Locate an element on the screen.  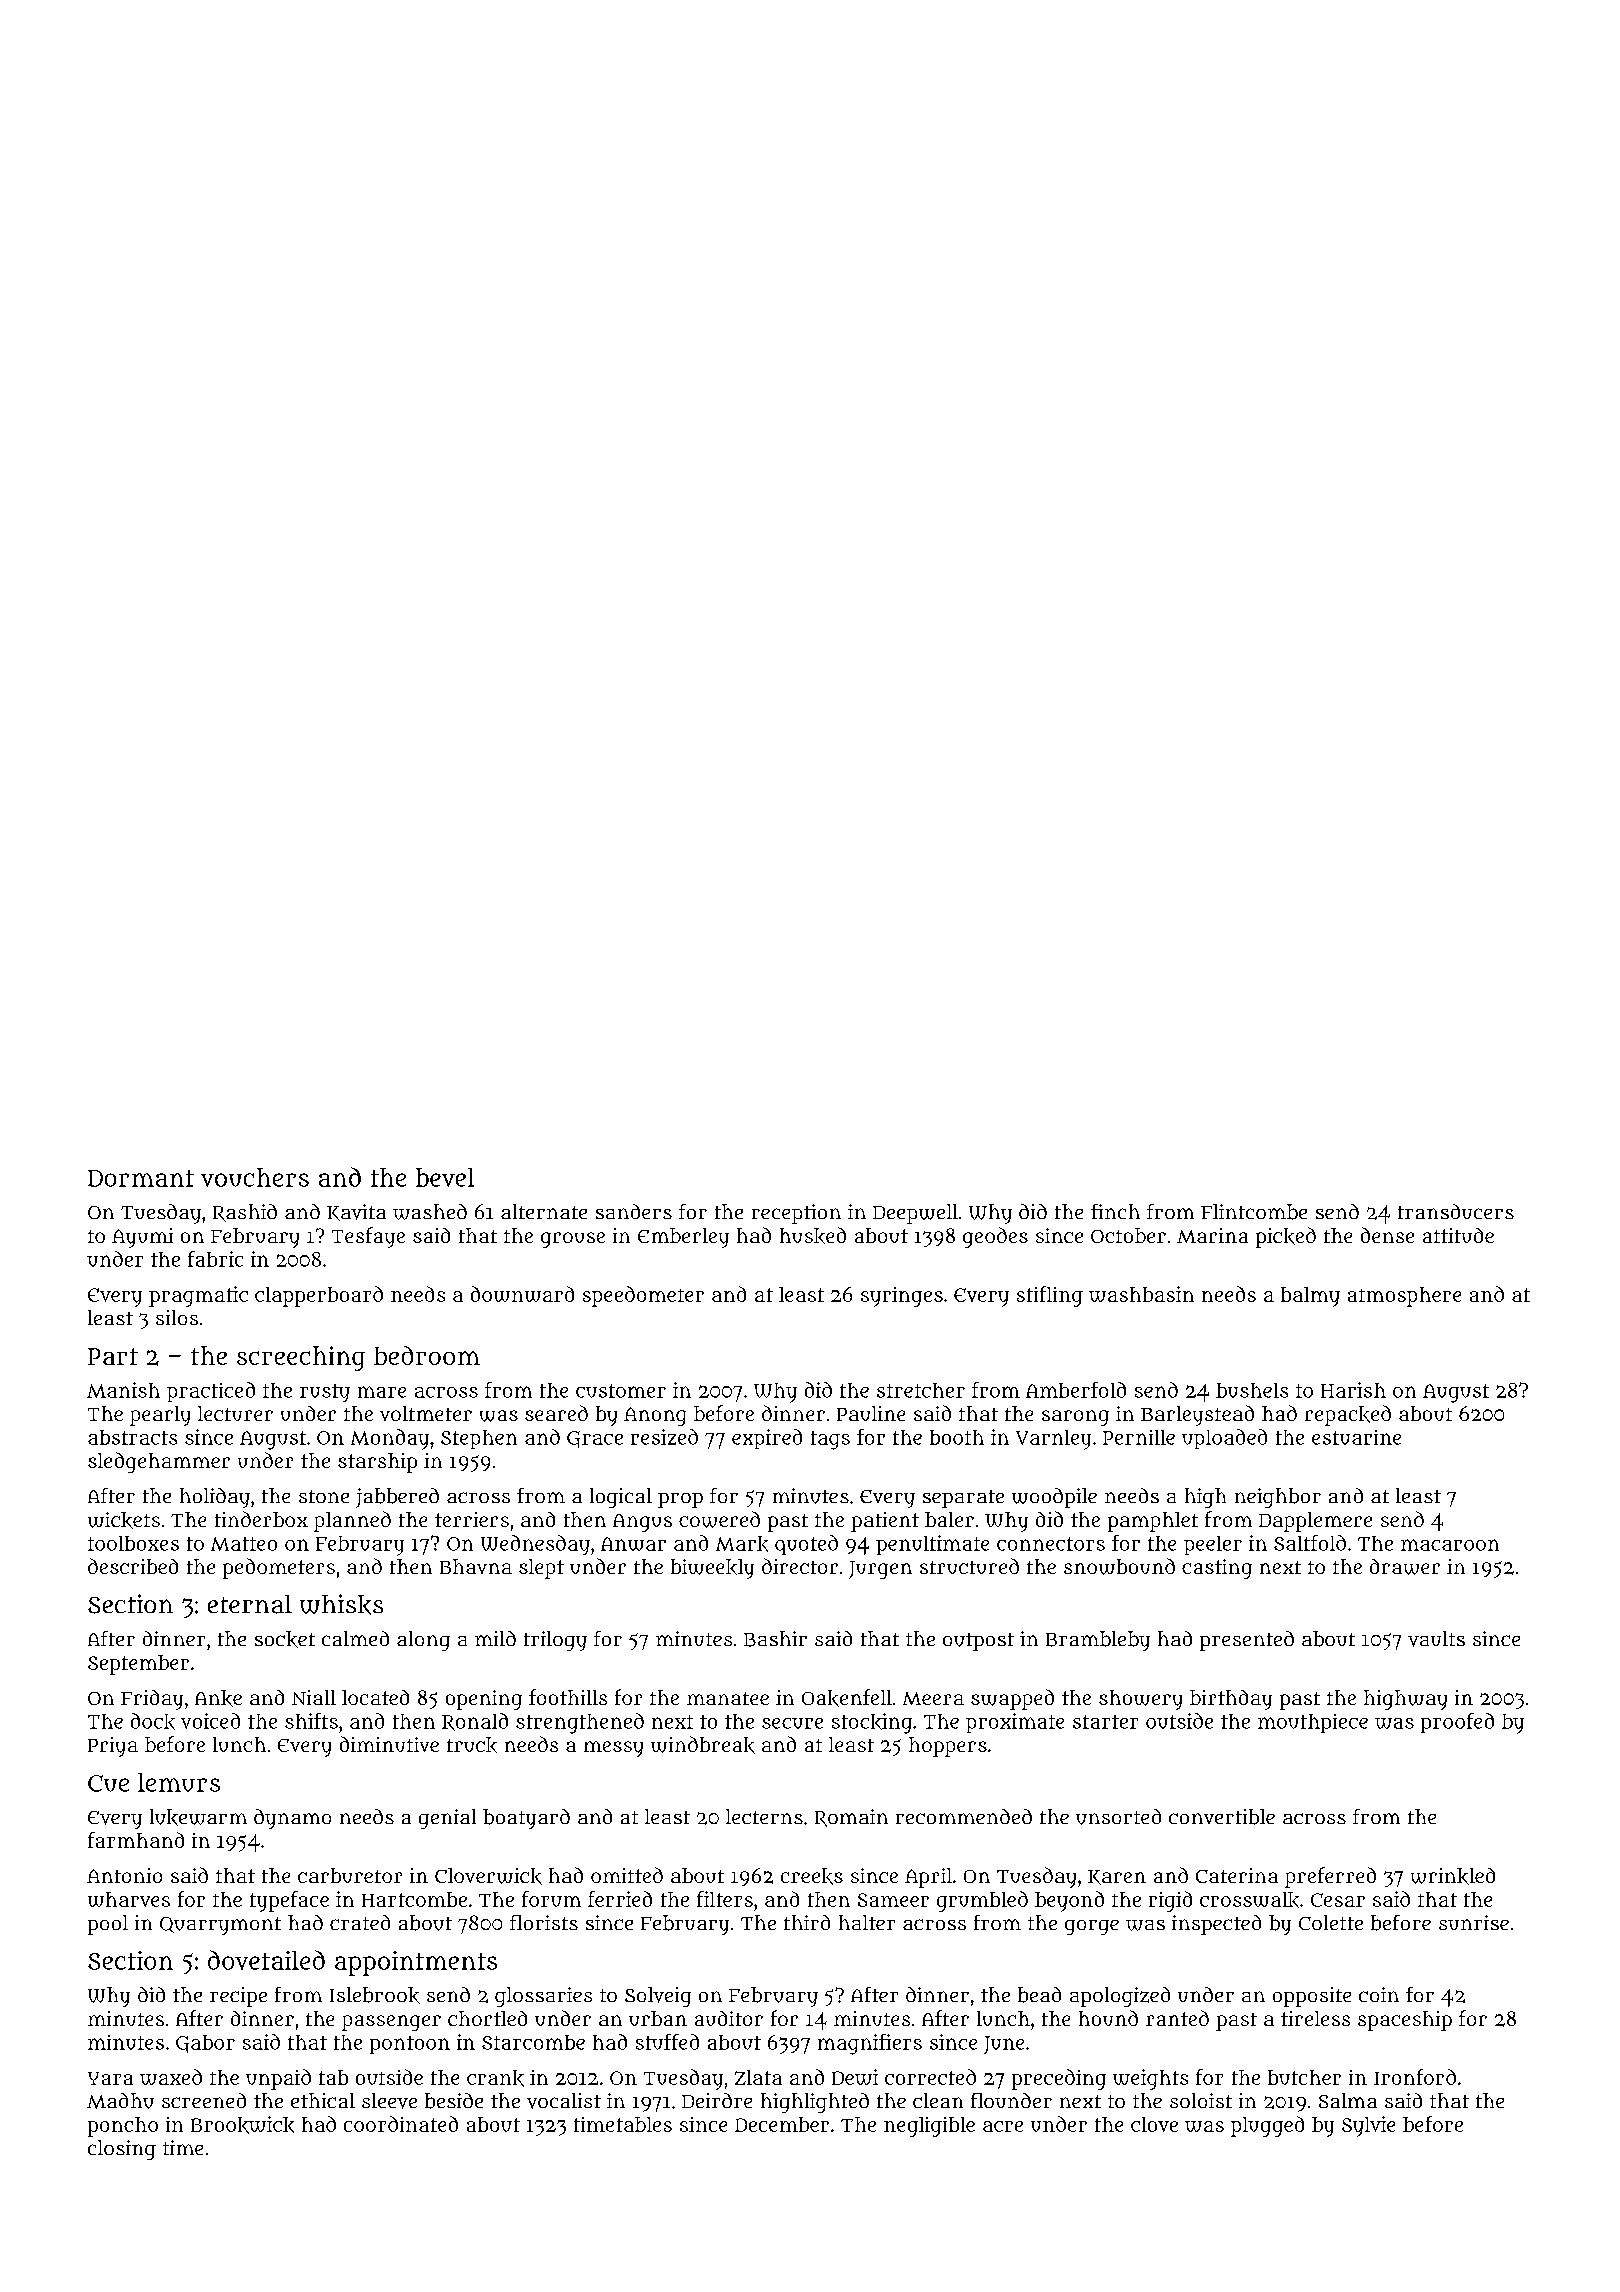
Dapplemere is located at coordinates (1315, 1522).
